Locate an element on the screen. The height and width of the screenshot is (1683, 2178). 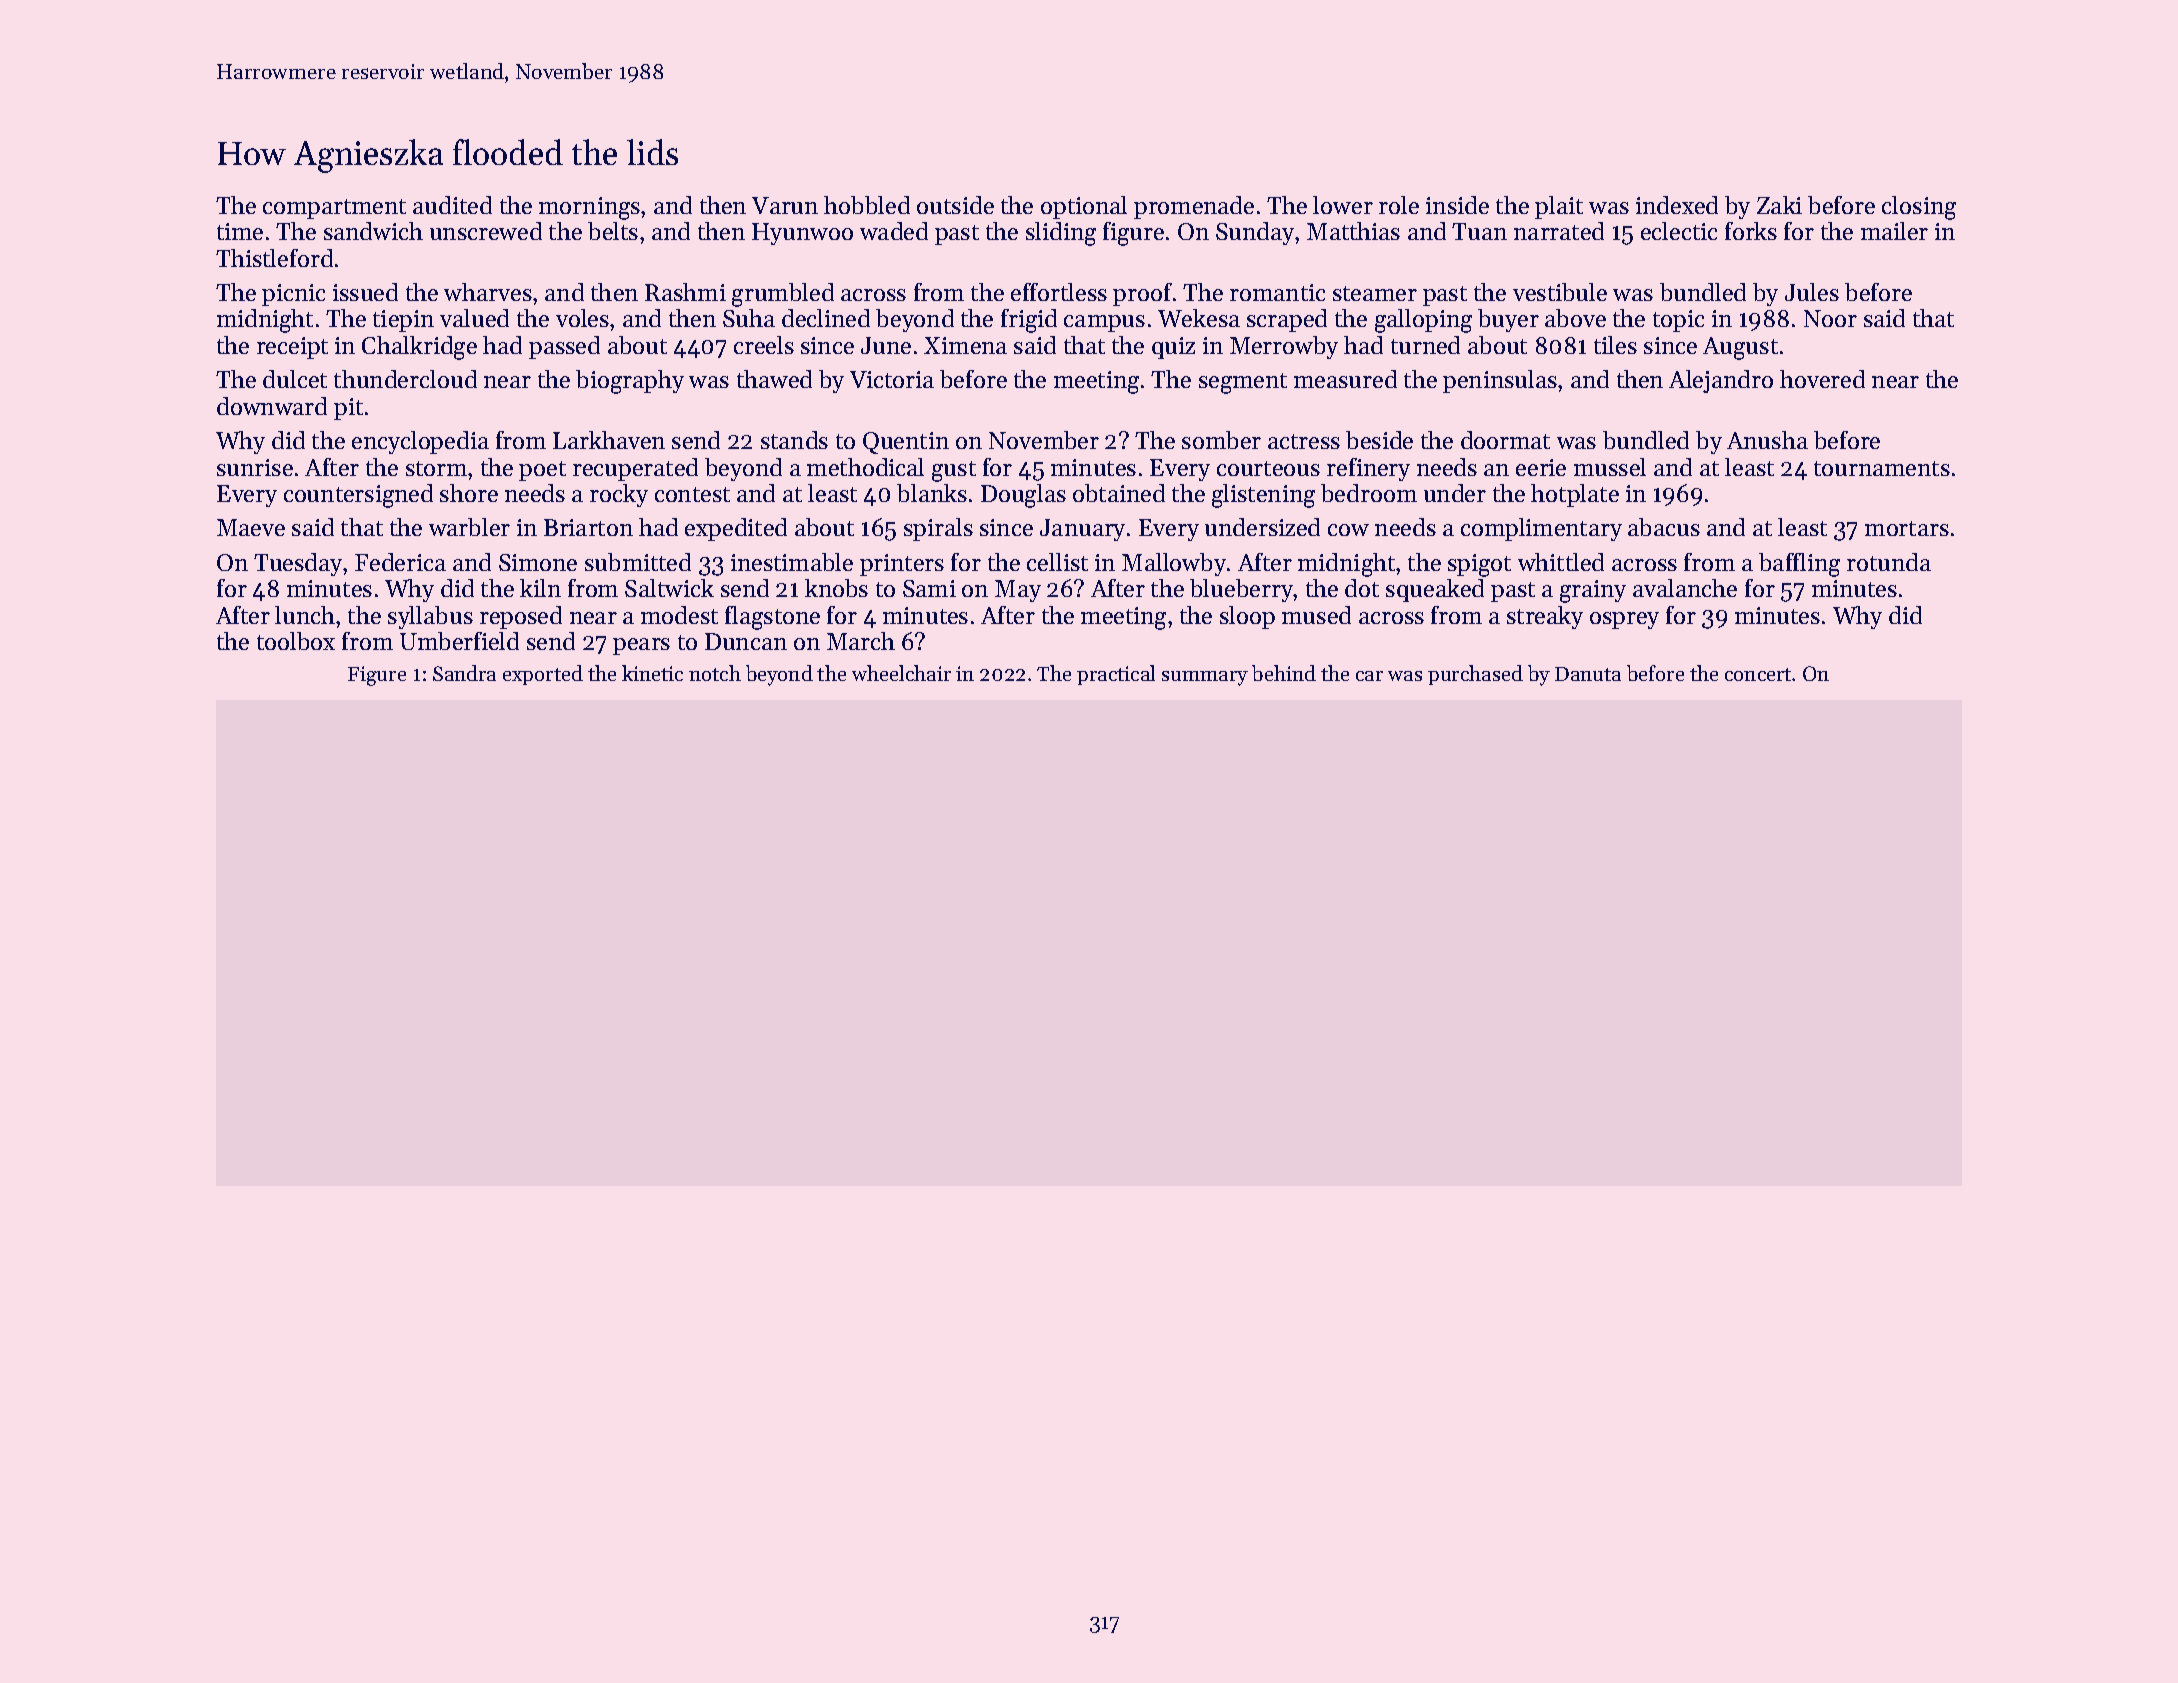
lunch is located at coordinates (305, 615).
